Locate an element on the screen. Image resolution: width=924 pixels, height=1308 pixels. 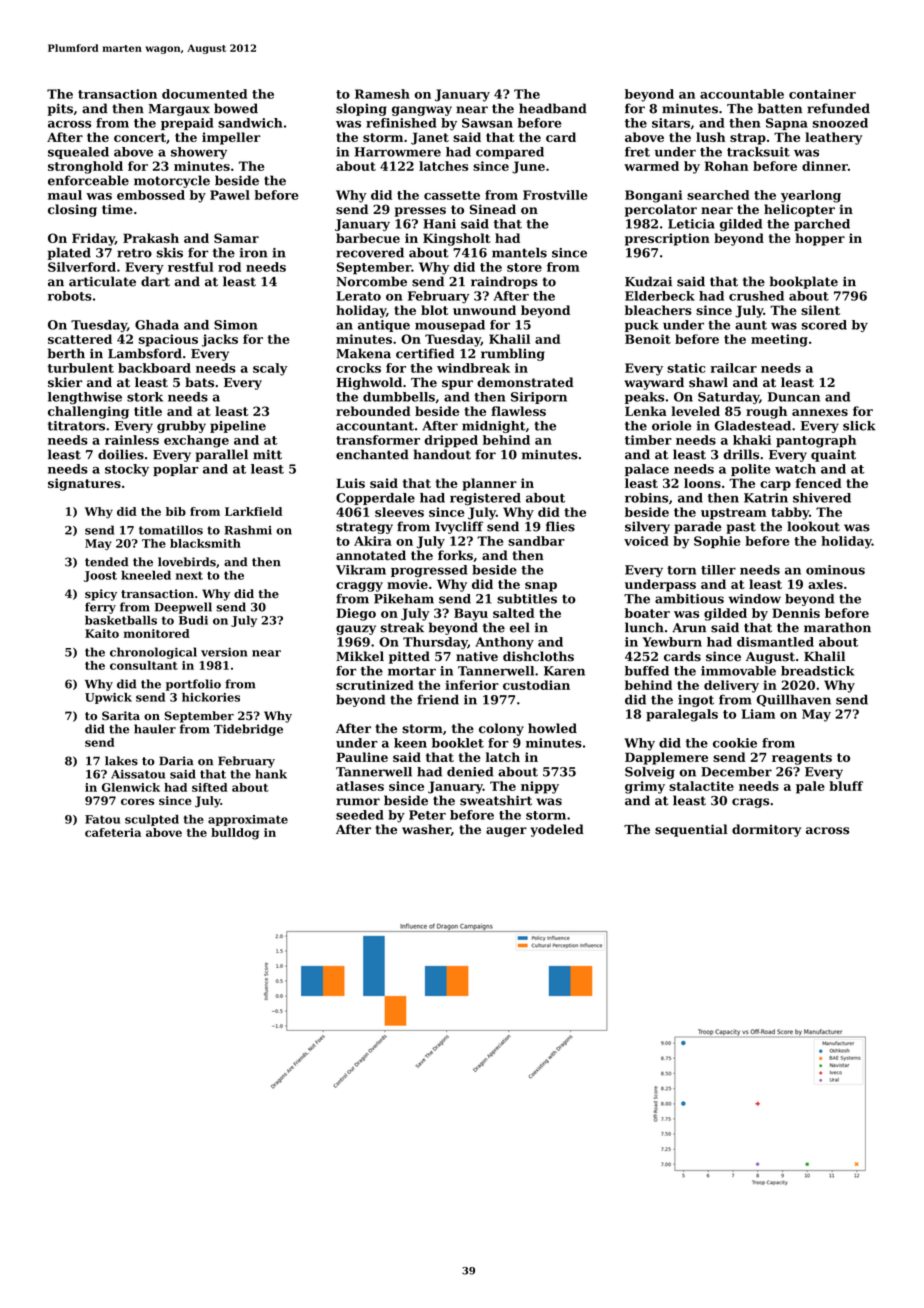
bulldog is located at coordinates (235, 834).
